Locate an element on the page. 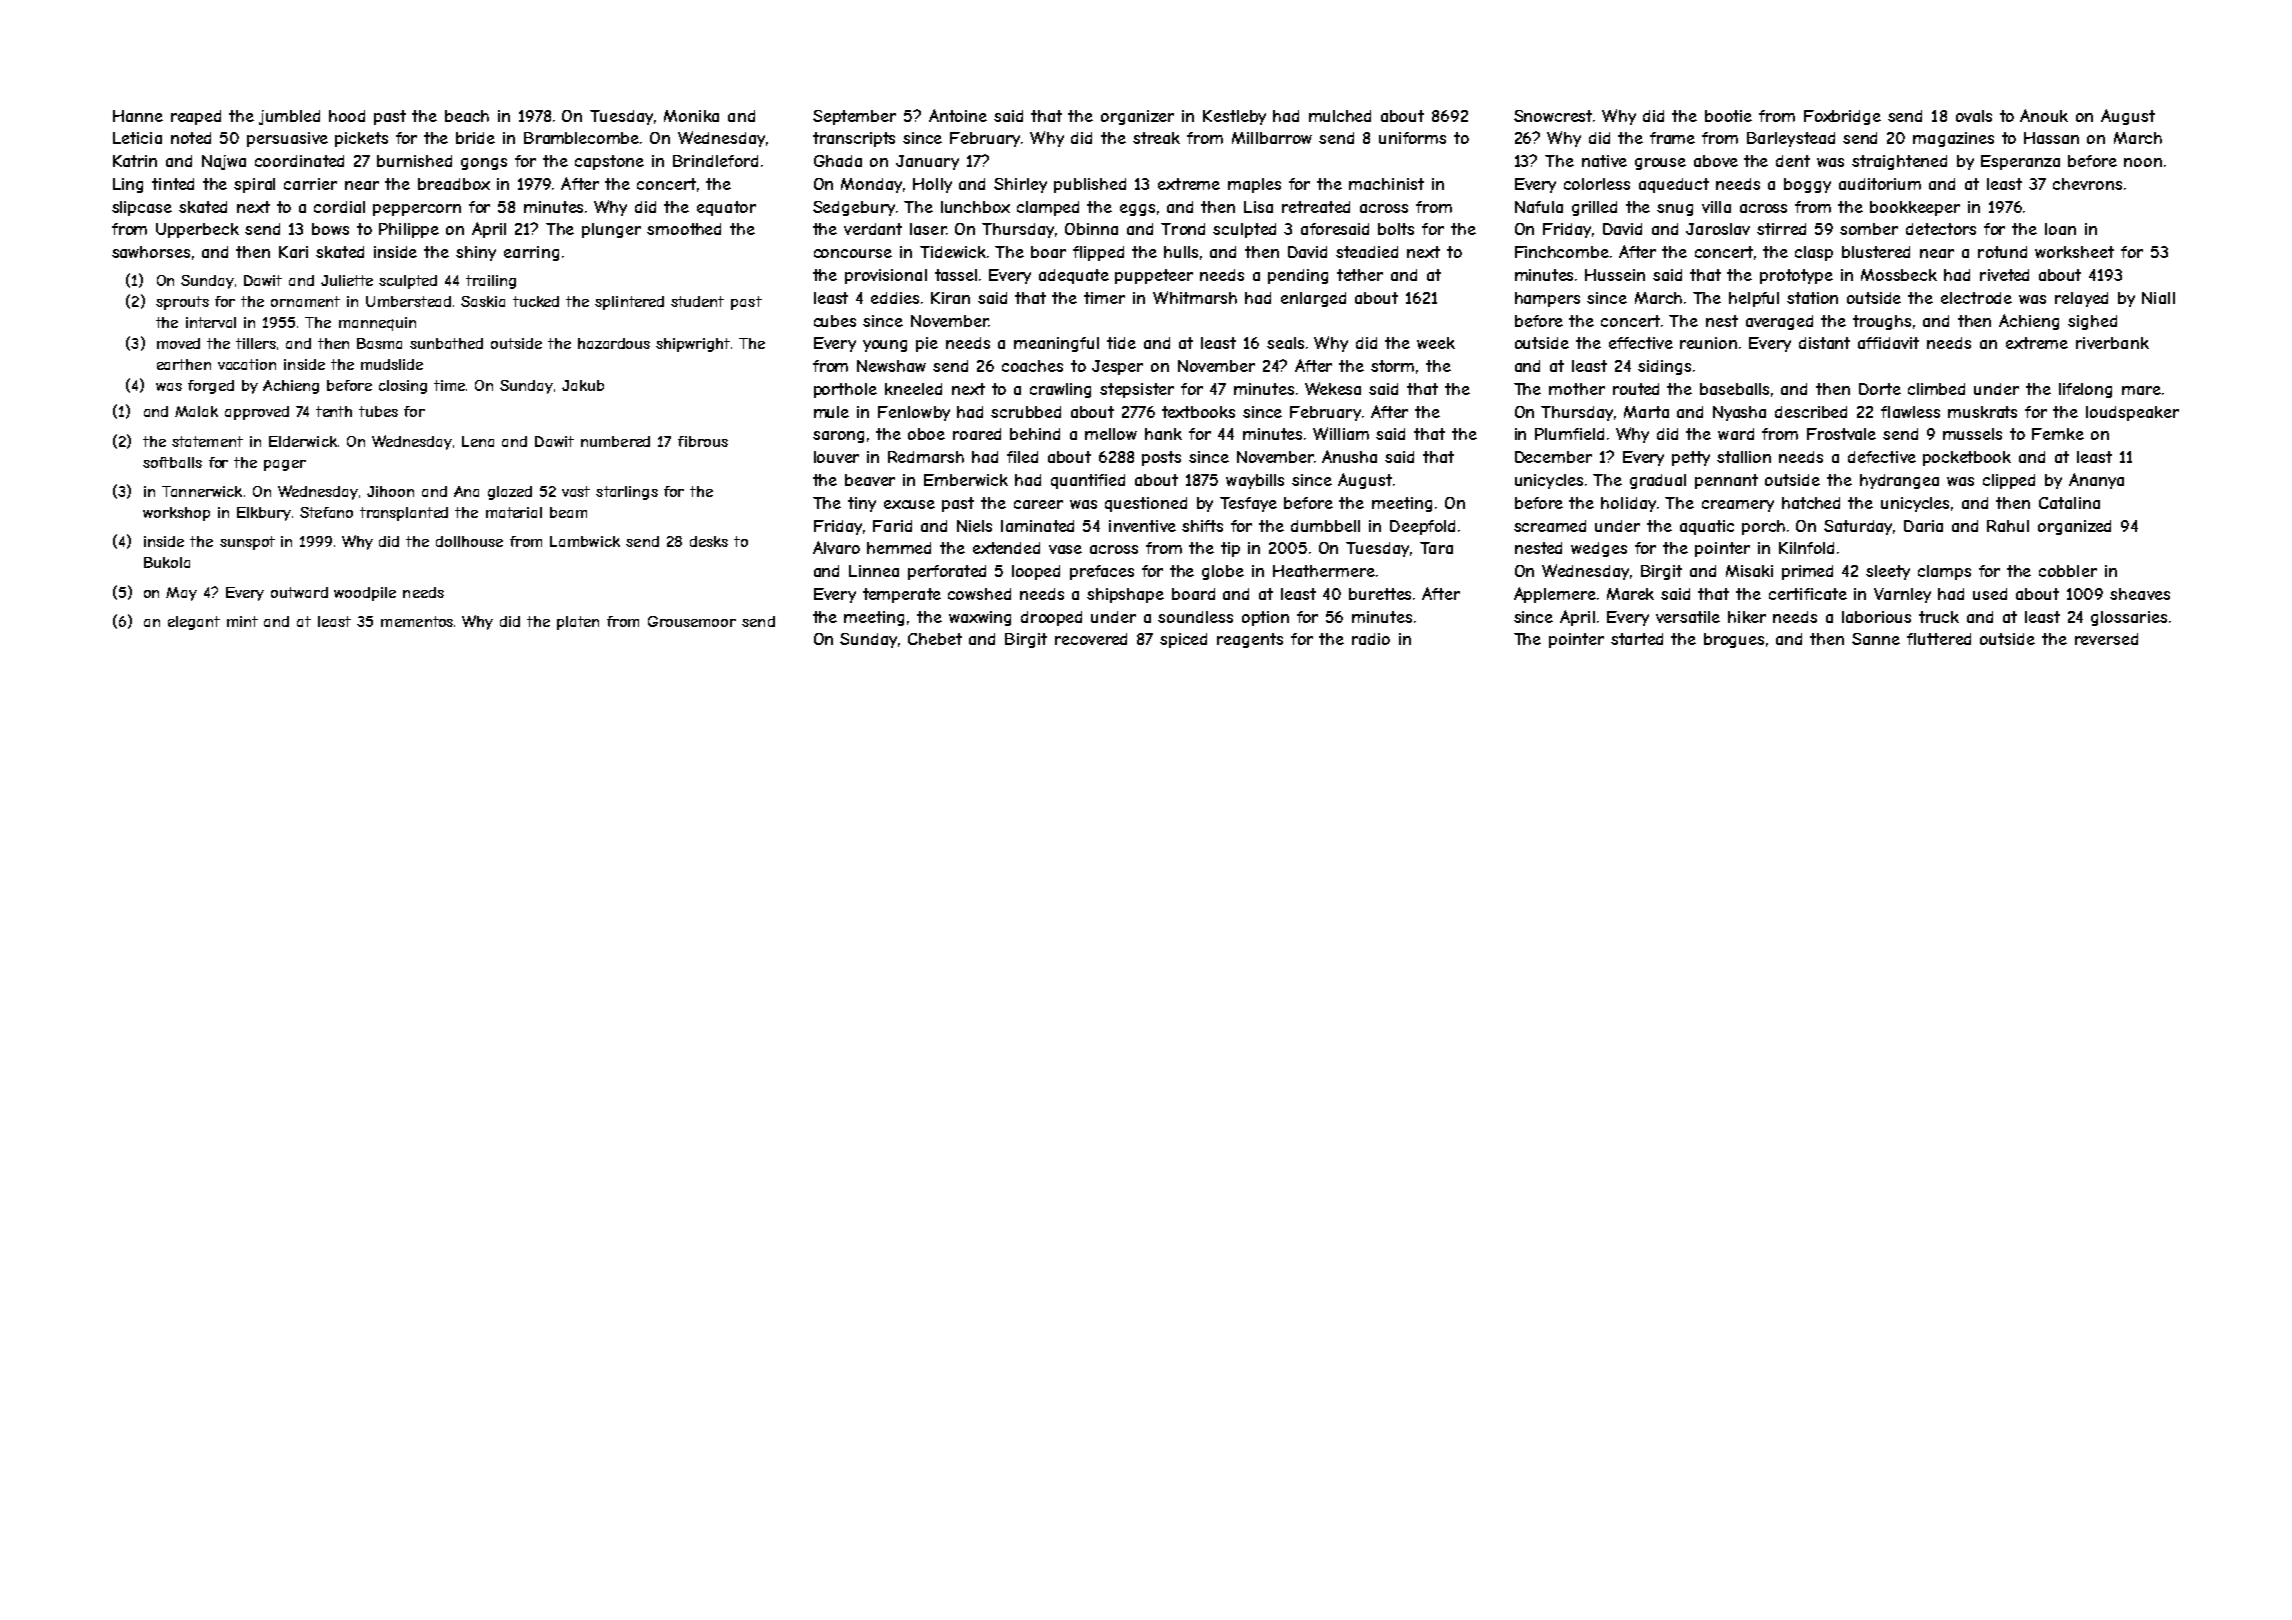 This page has height=1620, width=2292. waybills is located at coordinates (1255, 481).
